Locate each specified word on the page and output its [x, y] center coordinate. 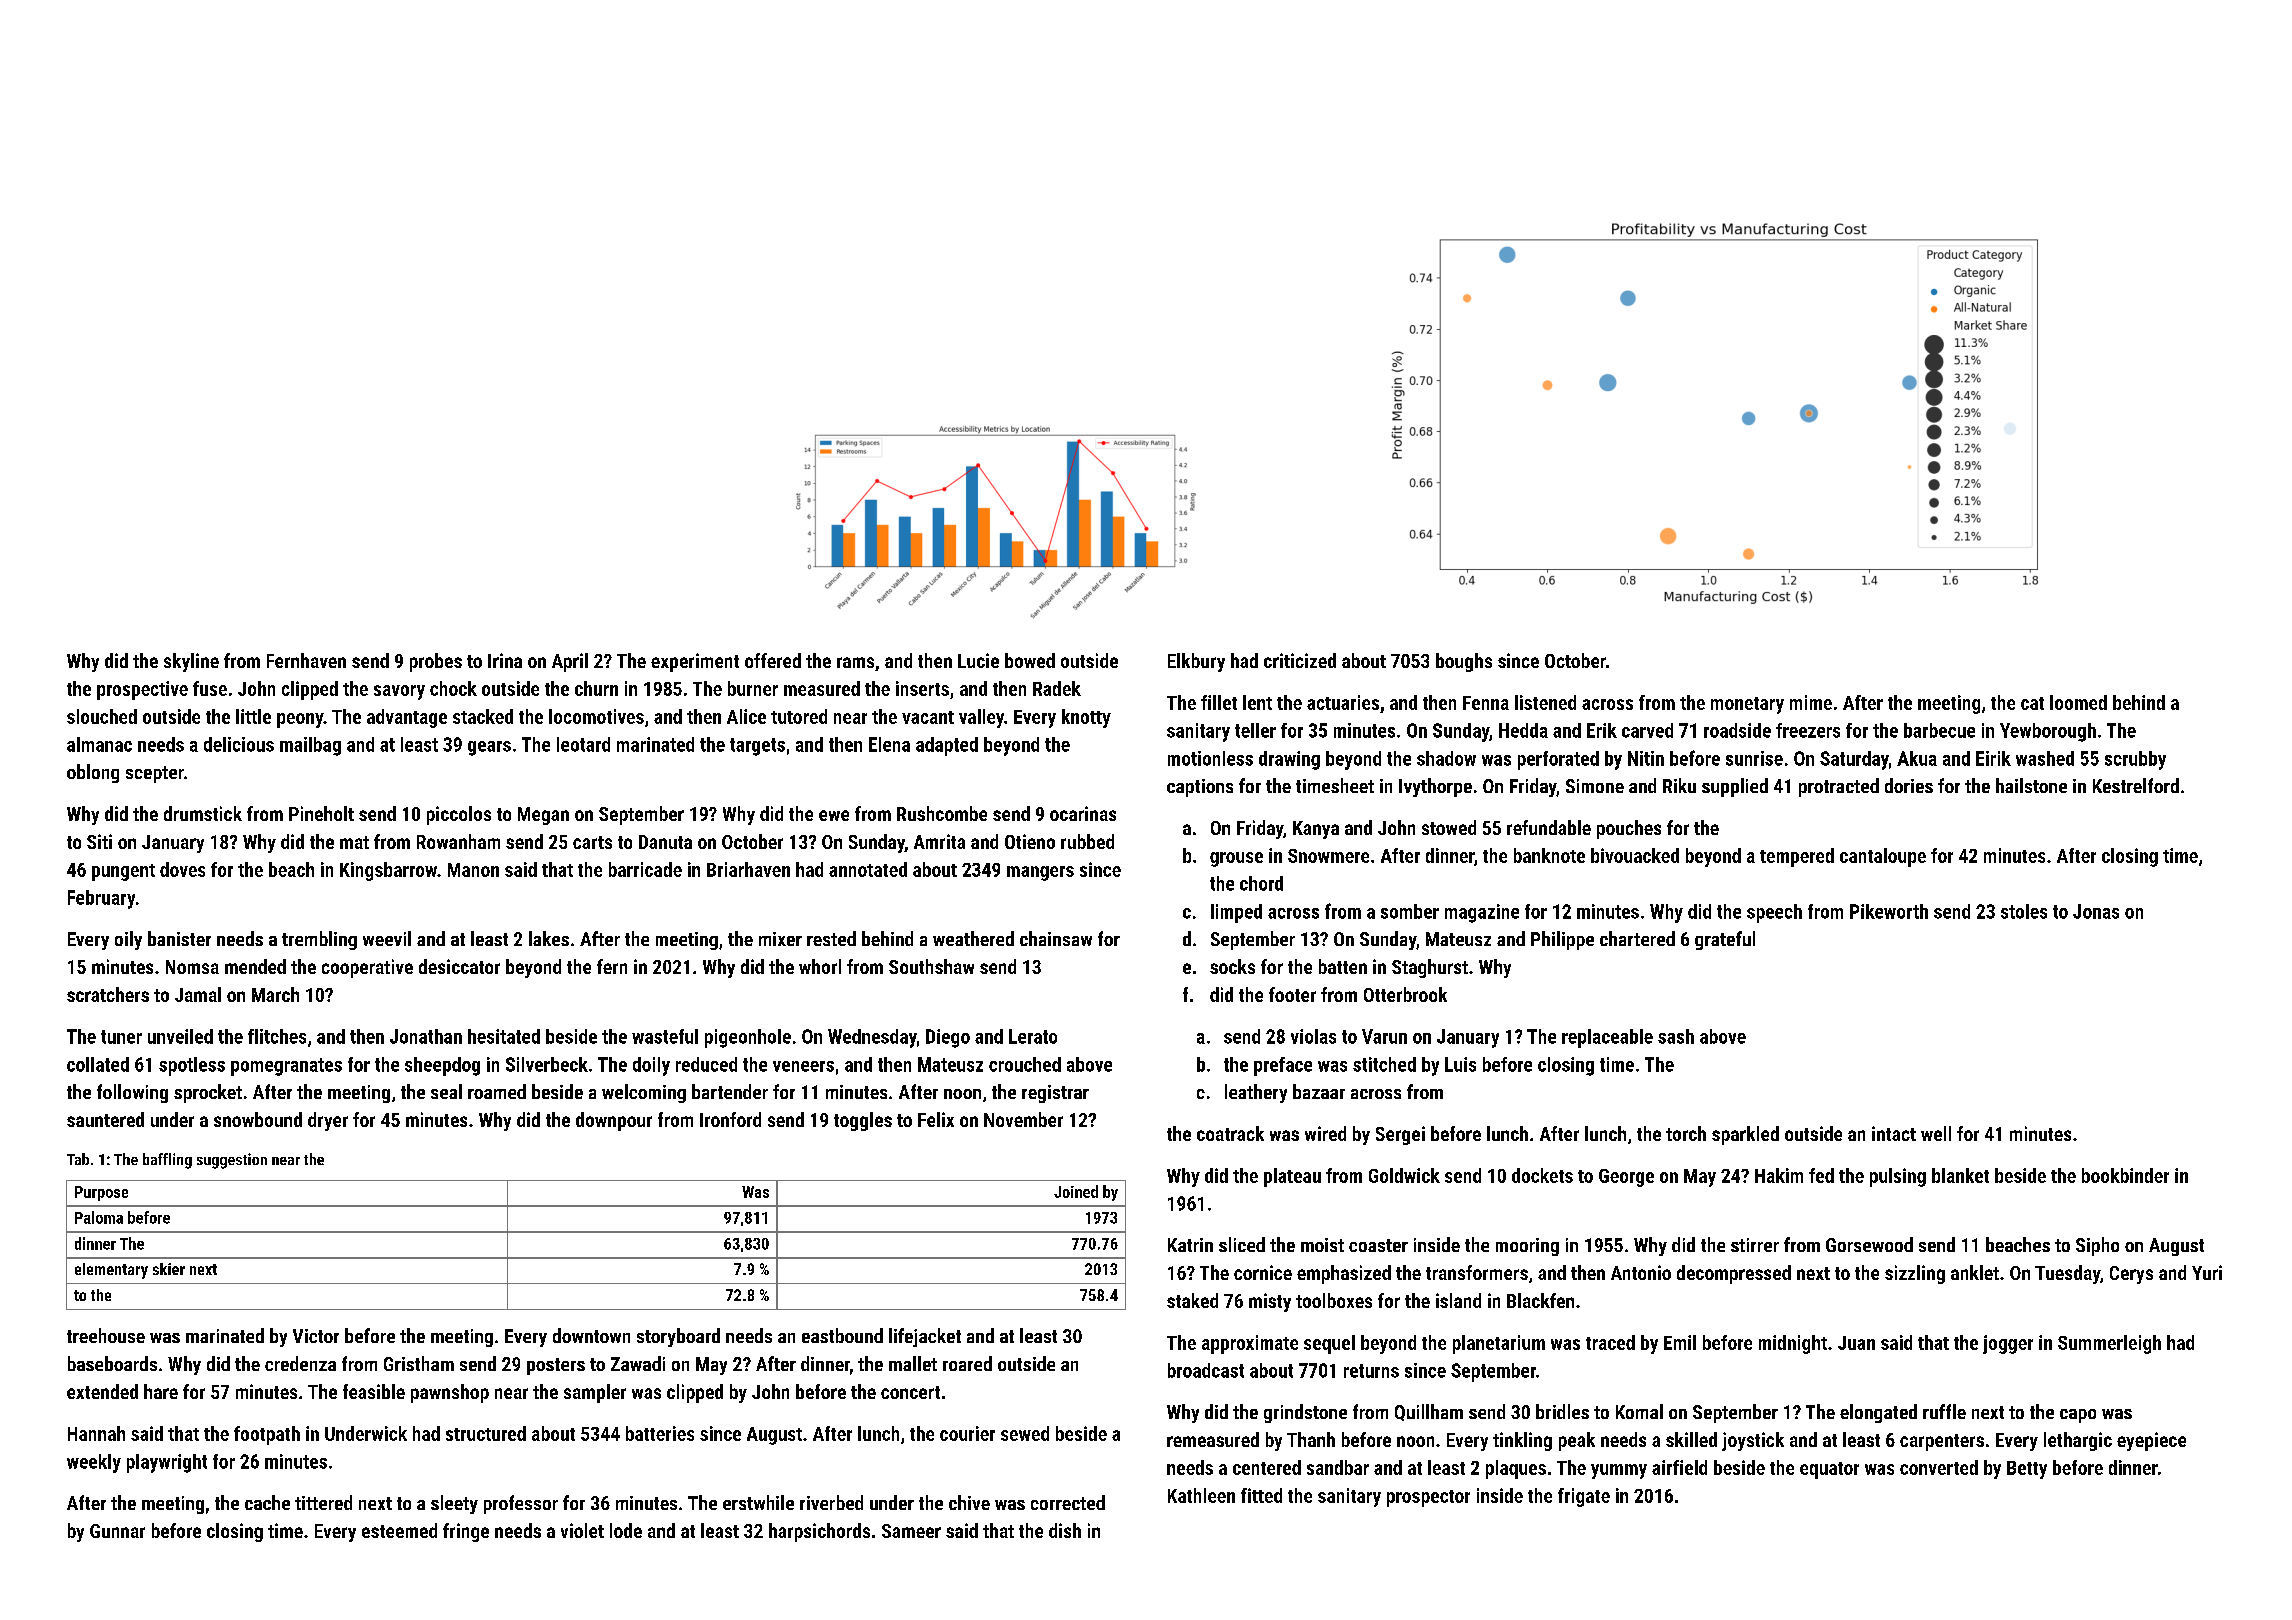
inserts [922, 688]
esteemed [399, 1530]
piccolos [459, 815]
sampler [595, 1393]
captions [1200, 788]
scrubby [2135, 760]
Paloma [99, 1217]
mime [1811, 702]
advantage [407, 718]
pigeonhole [748, 1038]
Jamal [198, 994]
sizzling [1915, 1274]
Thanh [1311, 1439]
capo [2078, 1416]
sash [1676, 1036]
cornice [1263, 1272]
